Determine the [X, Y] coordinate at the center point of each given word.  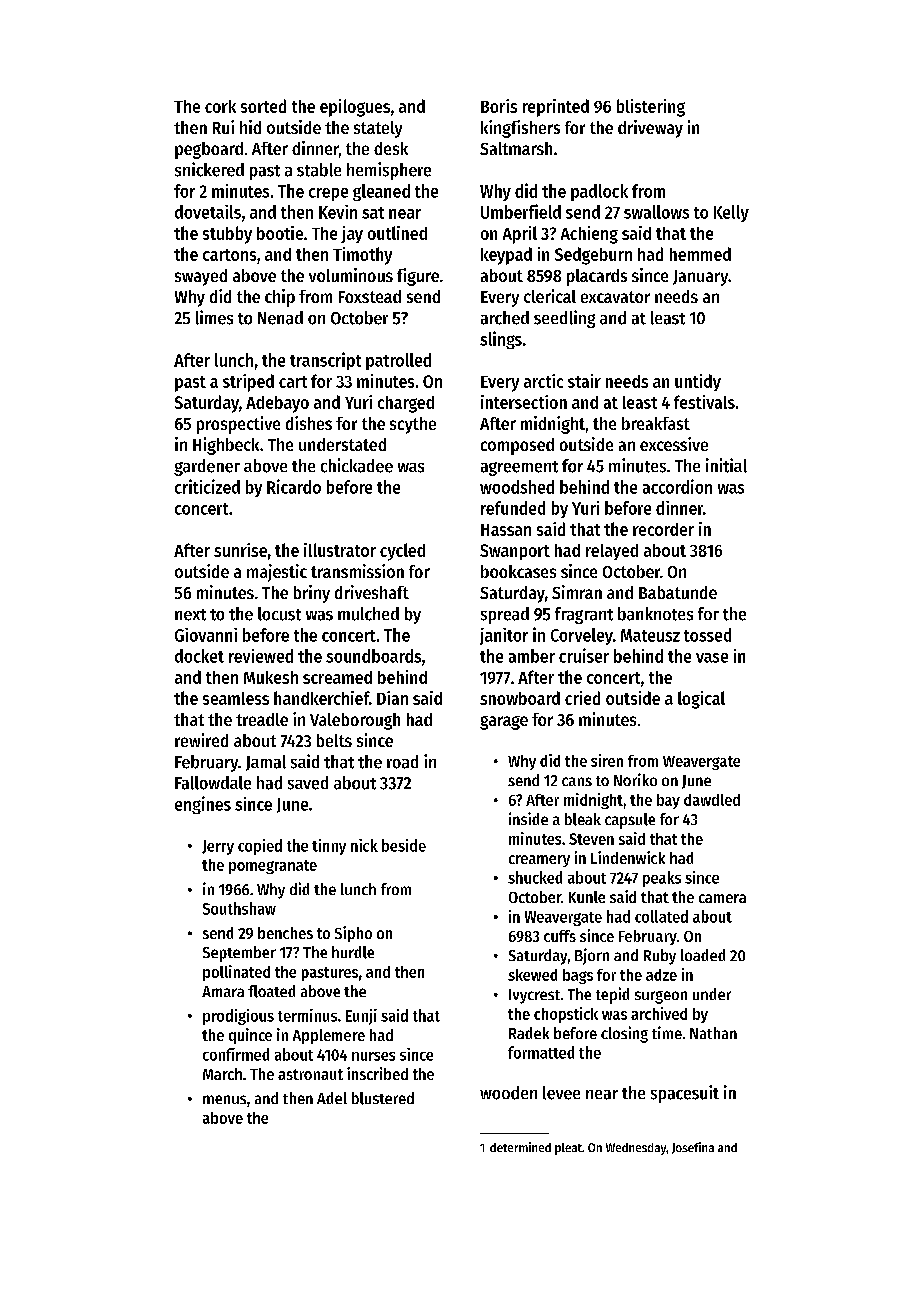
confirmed [236, 1054]
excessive [674, 444]
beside [404, 845]
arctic [543, 381]
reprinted [556, 108]
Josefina [693, 1148]
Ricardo [294, 486]
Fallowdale [213, 783]
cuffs [560, 936]
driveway [650, 129]
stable [319, 170]
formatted [541, 1052]
